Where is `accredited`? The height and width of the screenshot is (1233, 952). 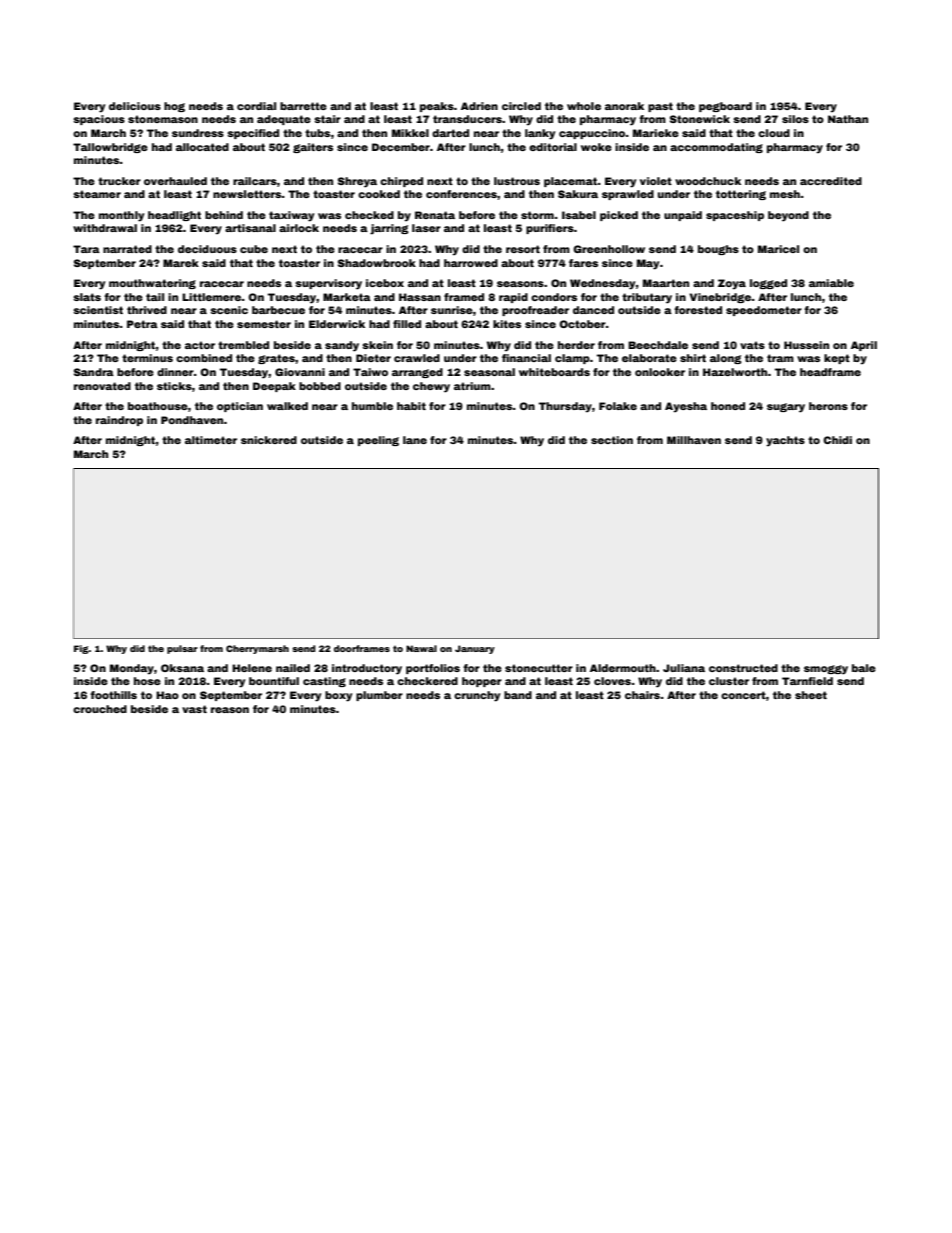 accredited is located at coordinates (831, 181).
